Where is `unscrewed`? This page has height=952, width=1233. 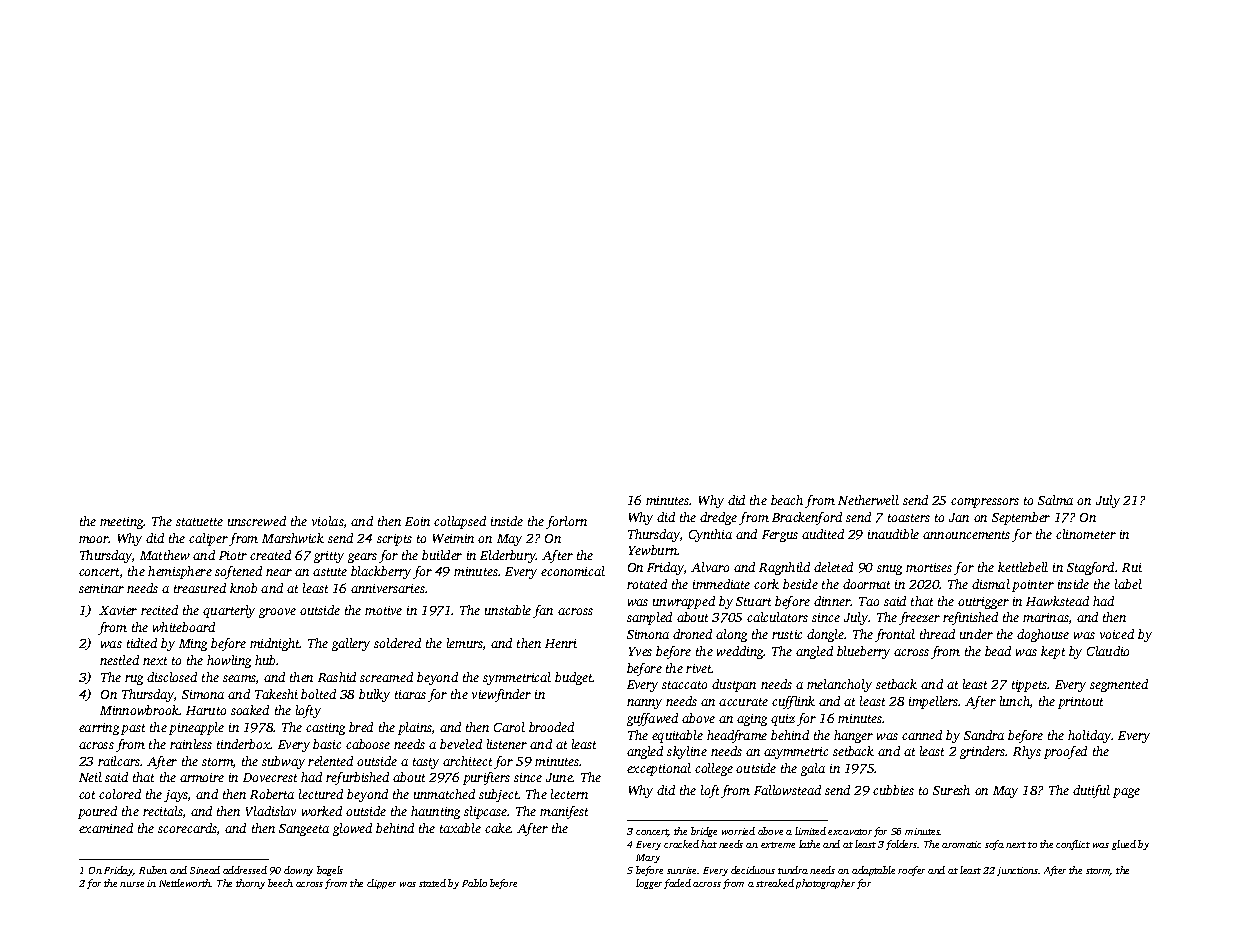
unscrewed is located at coordinates (257, 521).
